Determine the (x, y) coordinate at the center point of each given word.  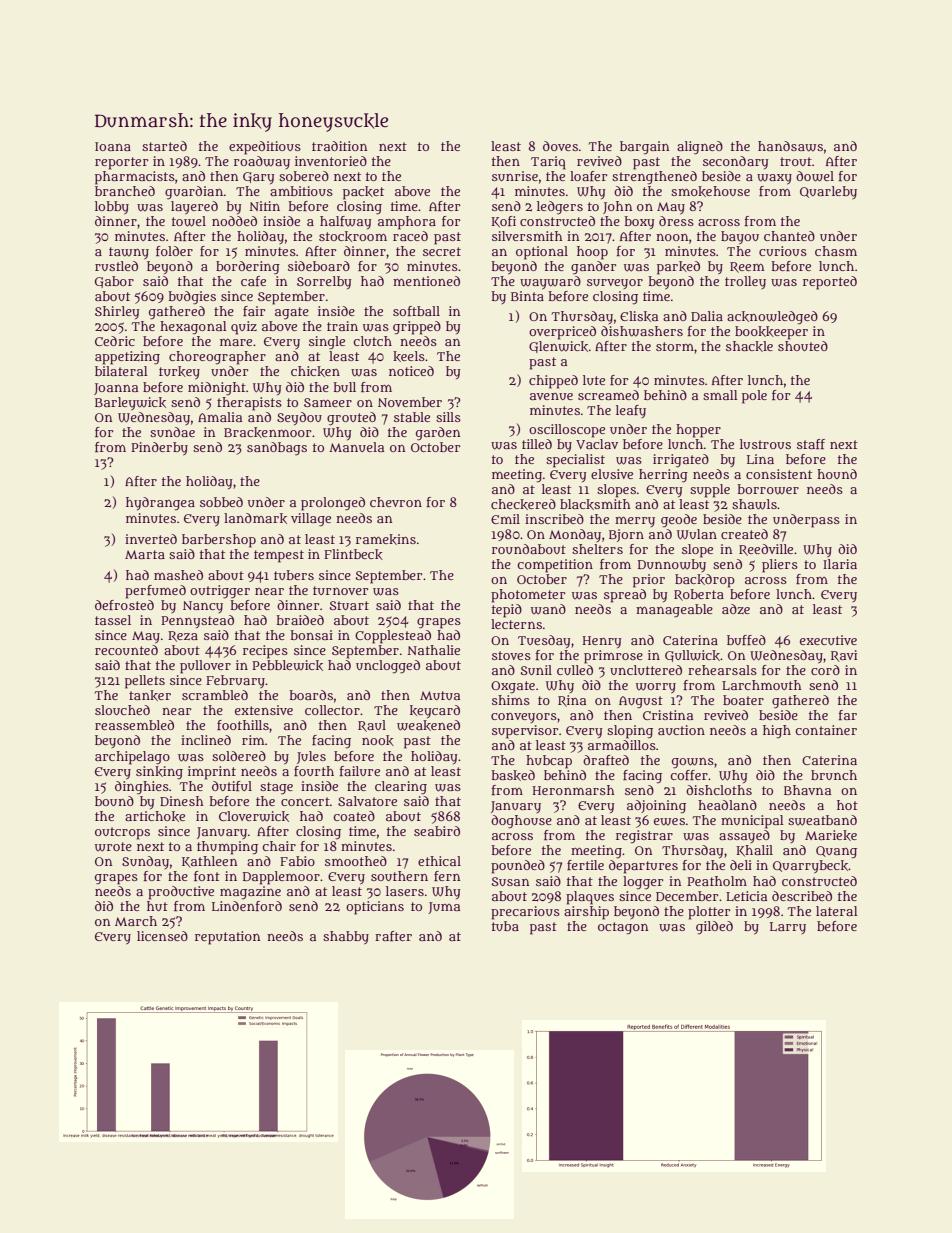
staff (811, 444)
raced (410, 236)
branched (125, 191)
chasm (836, 251)
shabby (346, 938)
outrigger (220, 592)
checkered (523, 504)
